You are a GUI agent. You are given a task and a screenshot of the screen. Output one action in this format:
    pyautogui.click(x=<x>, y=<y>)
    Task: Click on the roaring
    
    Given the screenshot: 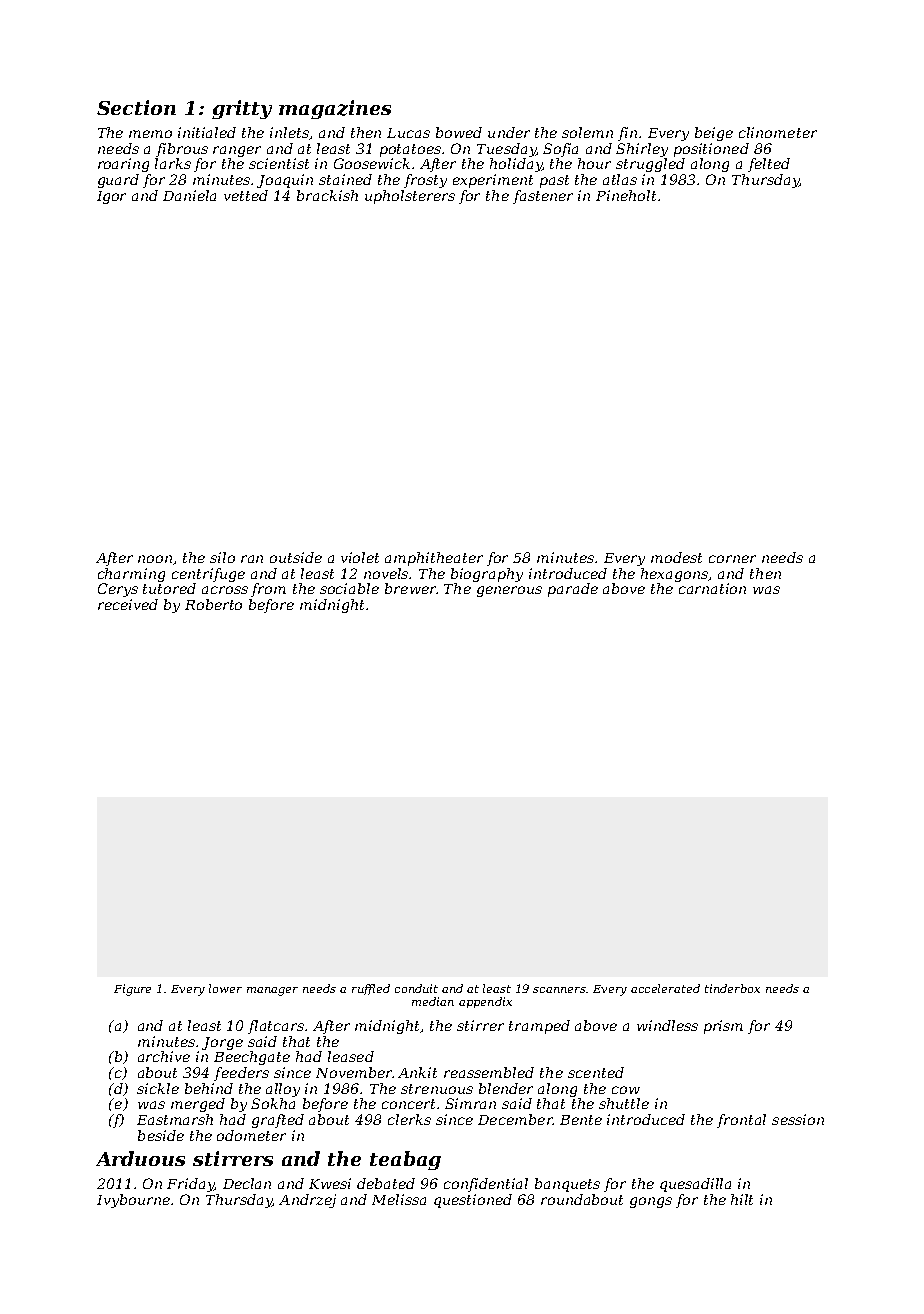 What is the action you would take?
    pyautogui.click(x=123, y=165)
